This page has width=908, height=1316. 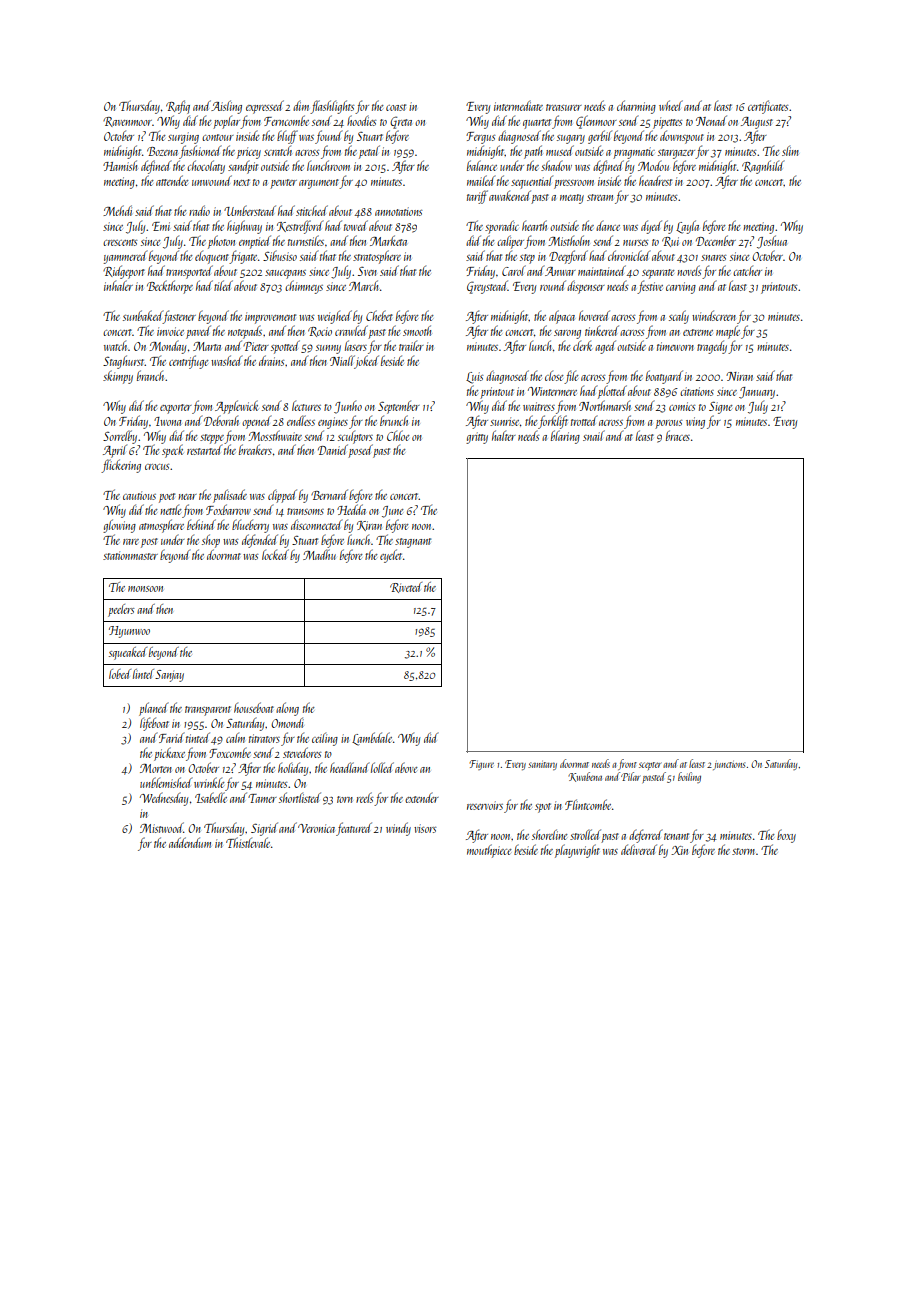 What do you see at coordinates (639, 849) in the page?
I see `delivered` at bounding box center [639, 849].
